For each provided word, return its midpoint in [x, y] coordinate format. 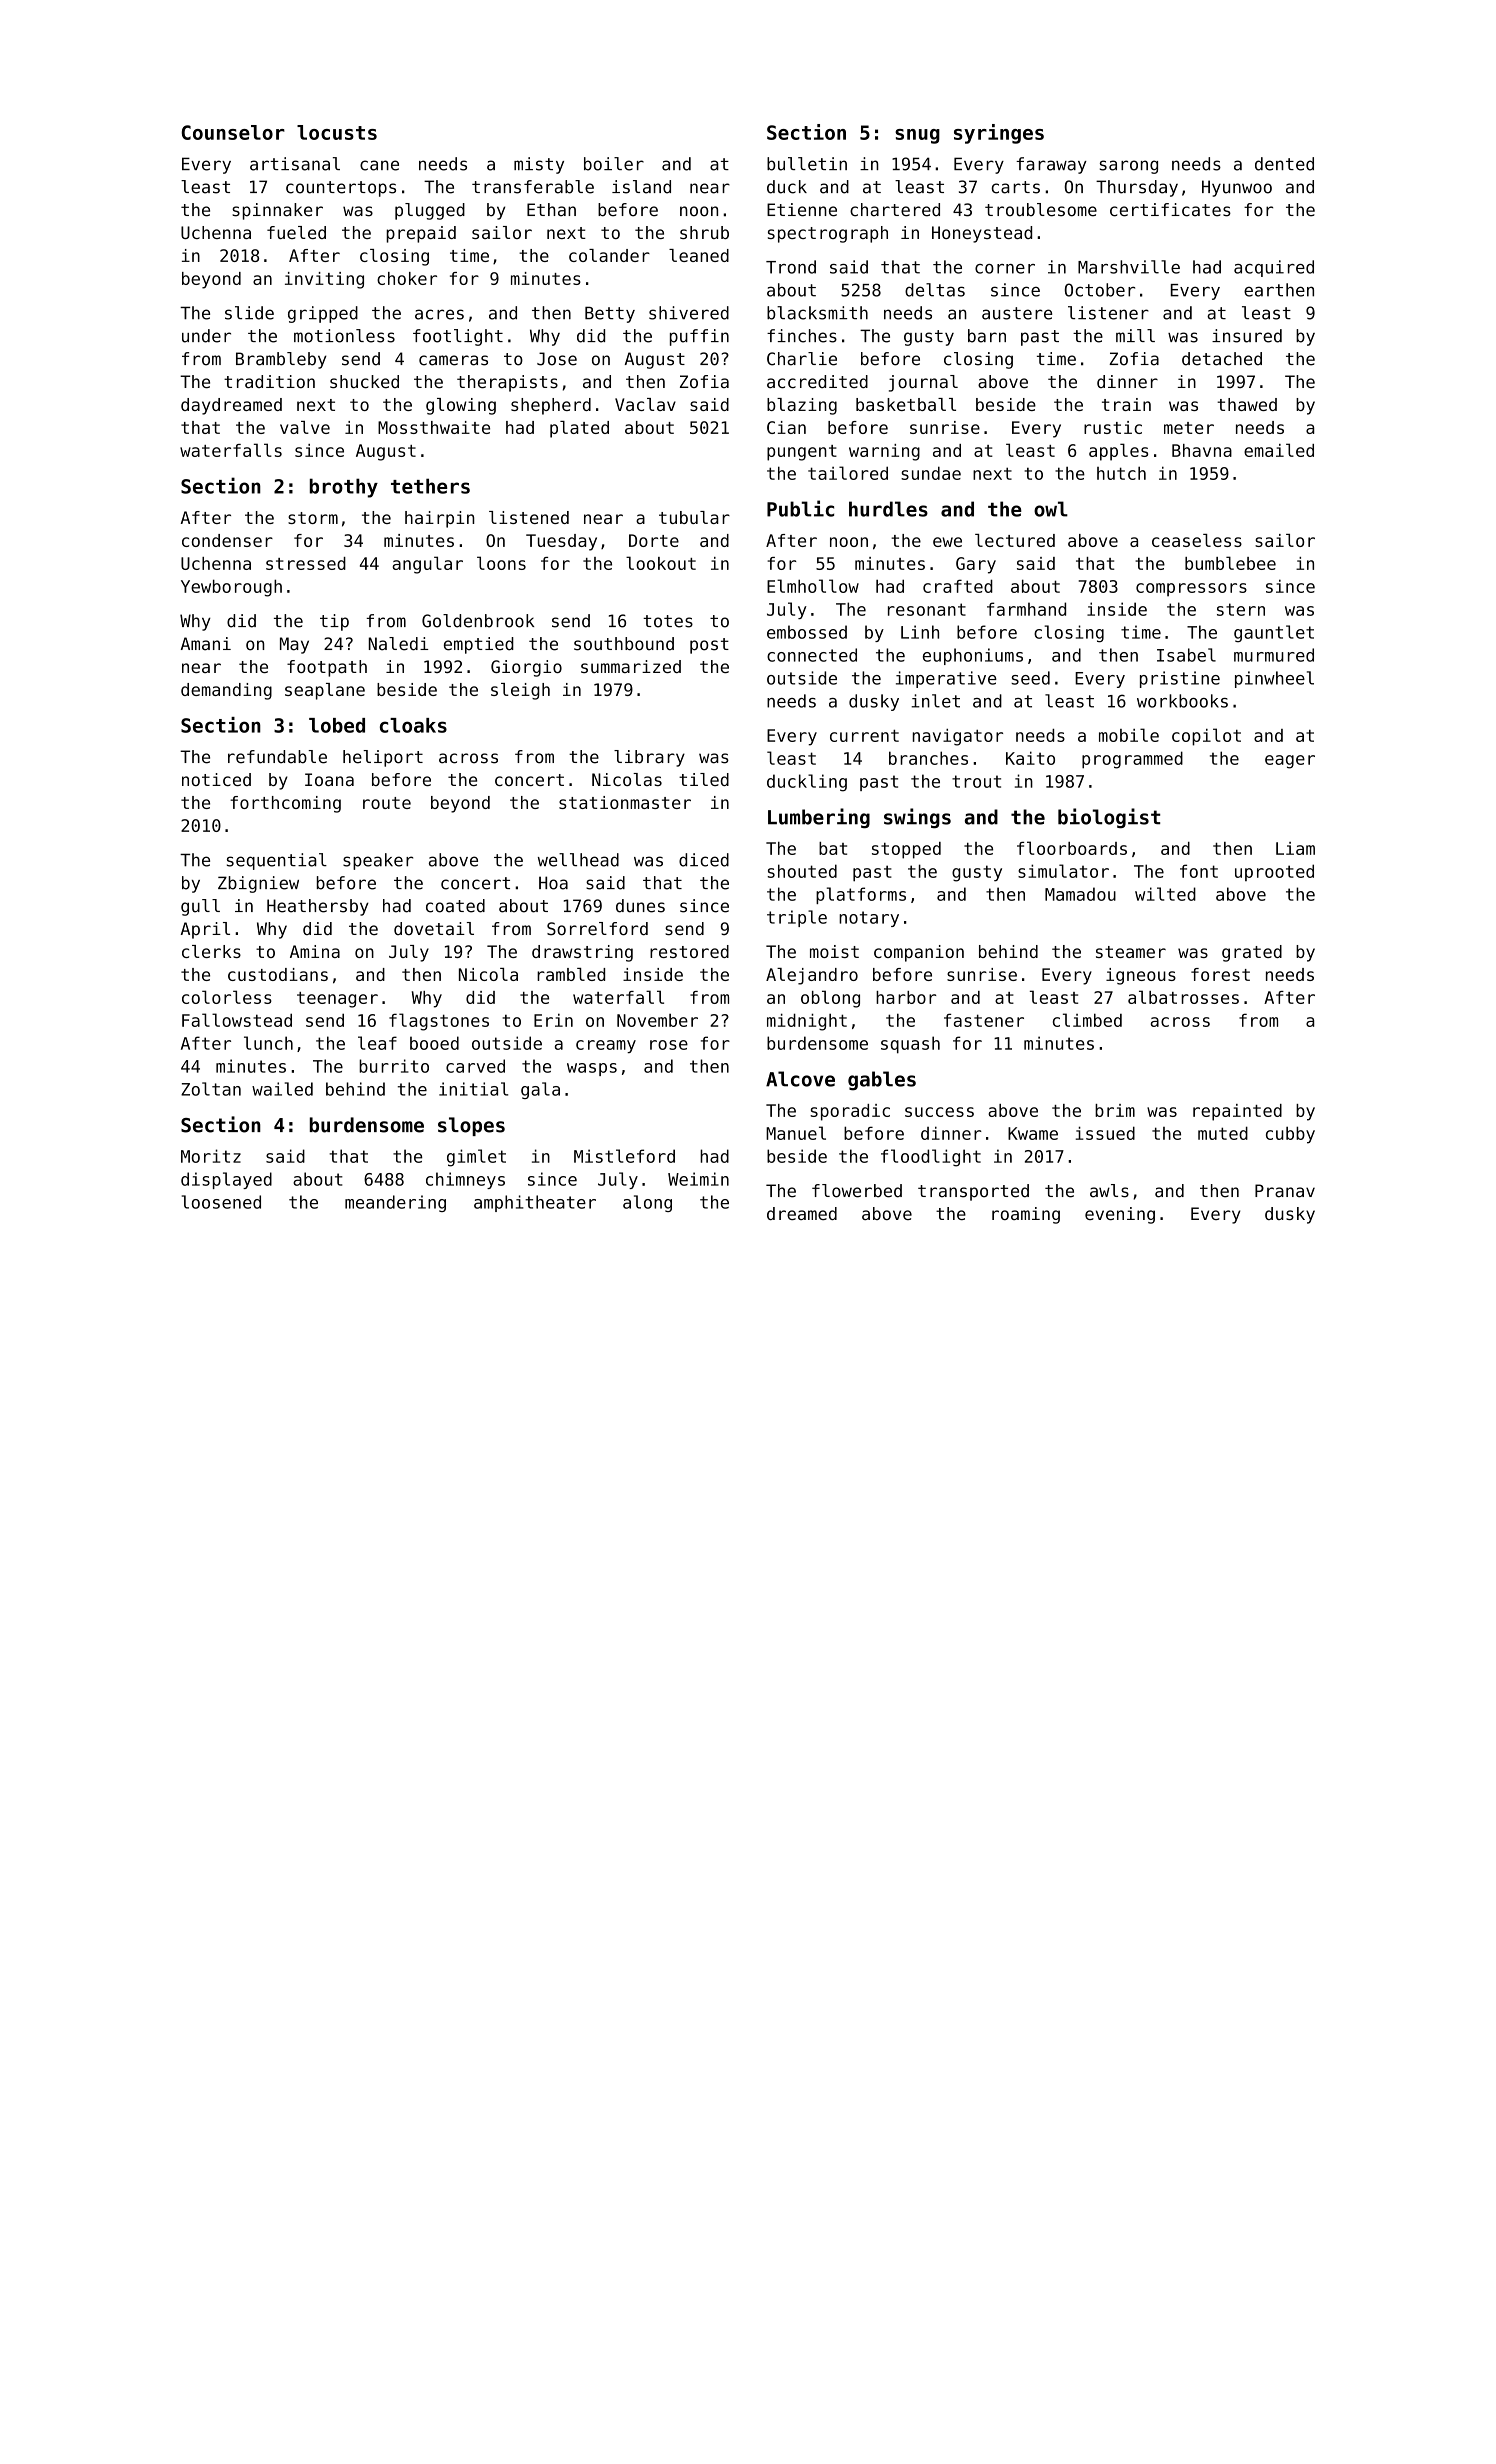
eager [1290, 762]
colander [609, 255]
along [647, 1203]
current [864, 736]
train [1126, 404]
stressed [306, 563]
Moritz [211, 1156]
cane [379, 165]
